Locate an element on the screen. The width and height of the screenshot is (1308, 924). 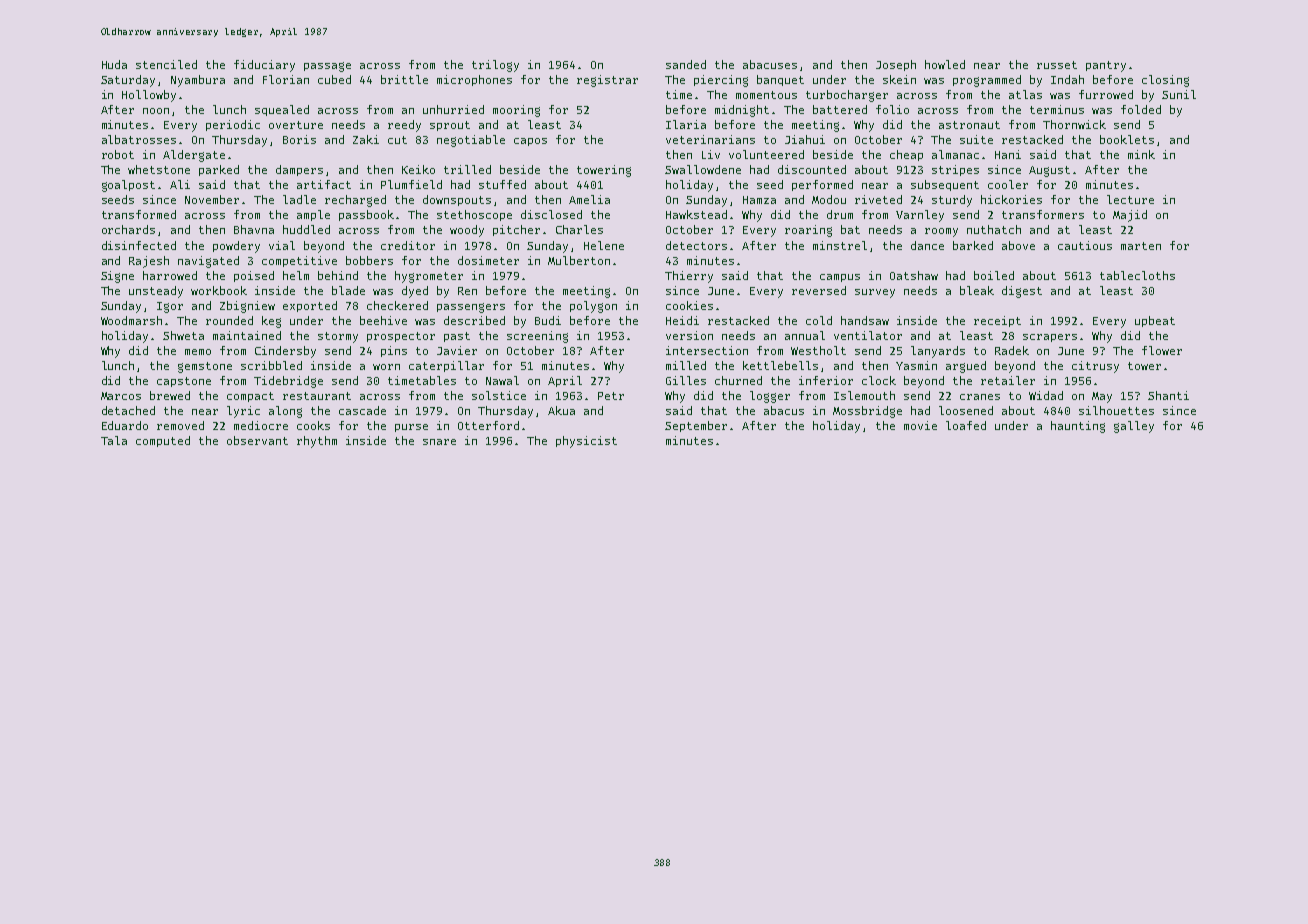
trilogy is located at coordinates (495, 66).
